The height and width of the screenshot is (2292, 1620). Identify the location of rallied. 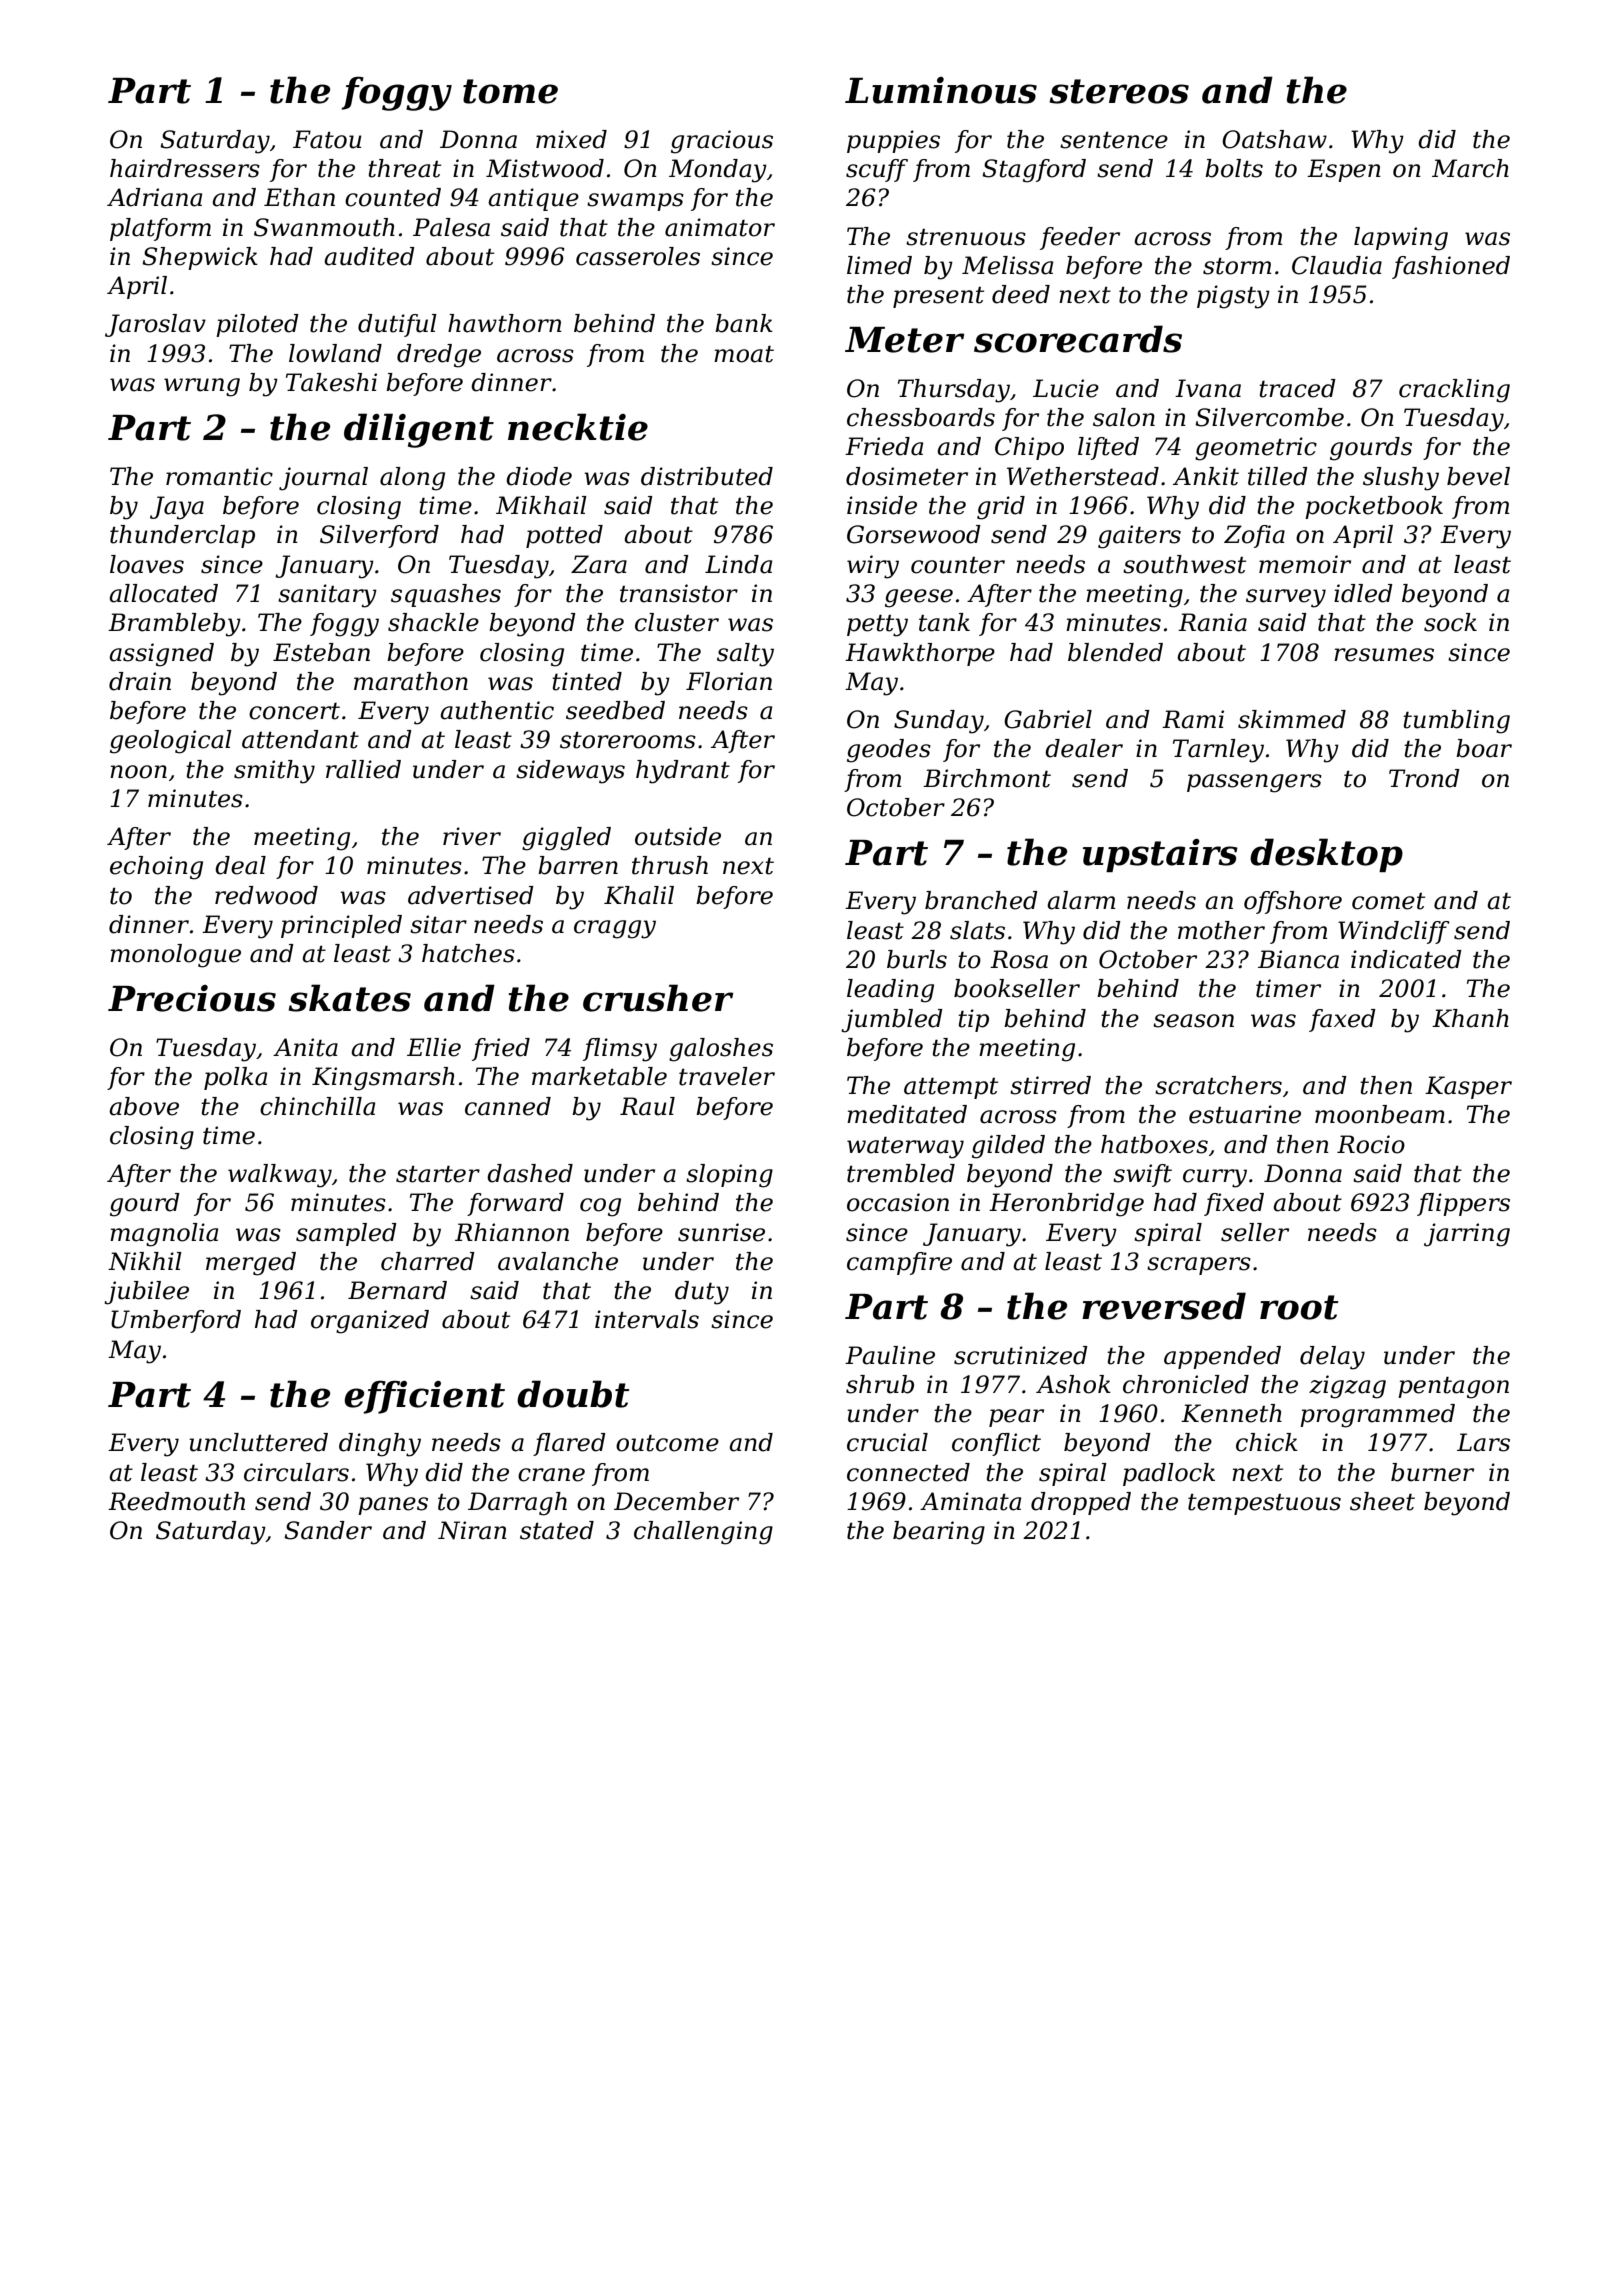
(363, 769).
